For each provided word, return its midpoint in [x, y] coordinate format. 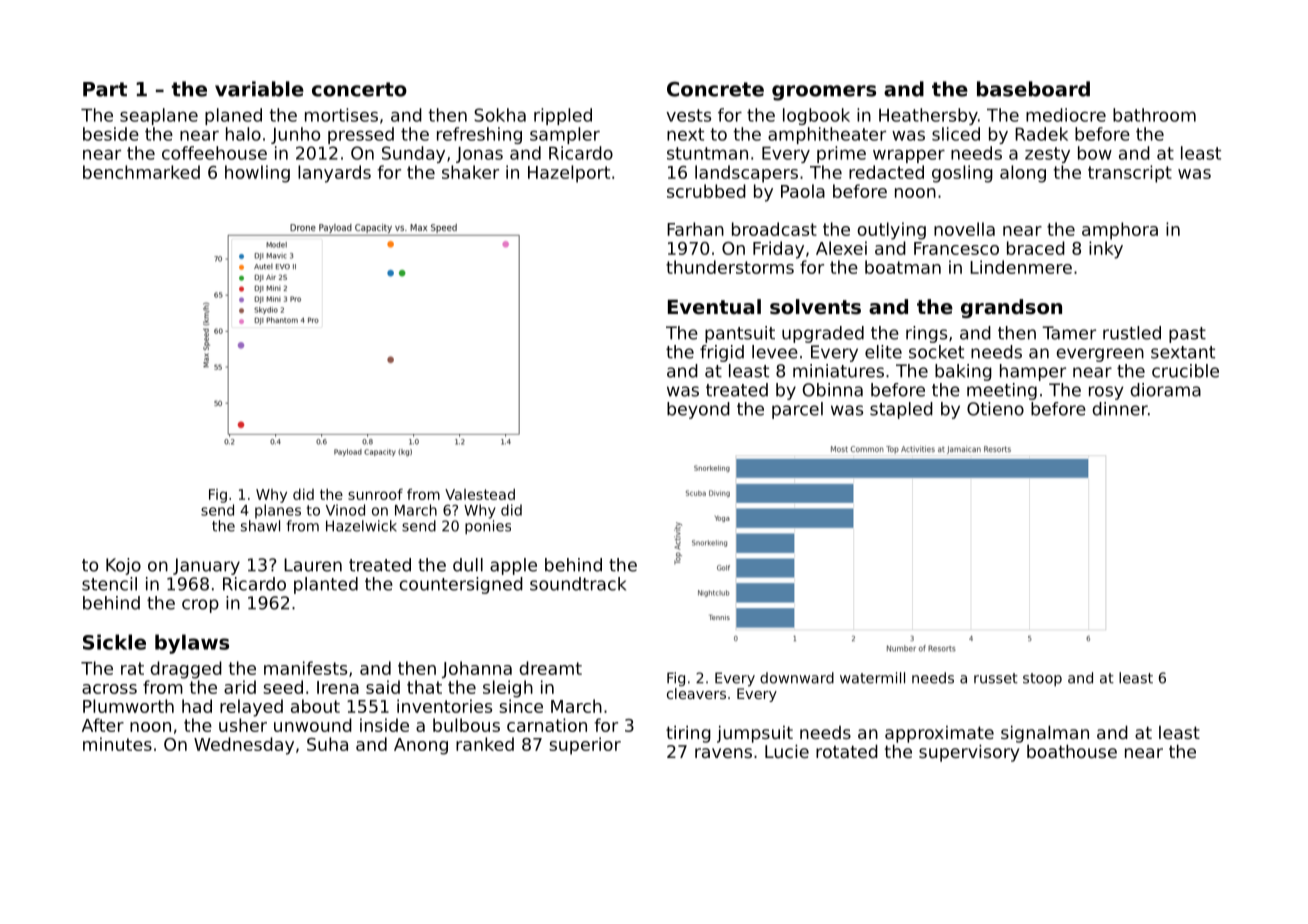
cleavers [696, 693]
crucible [1185, 371]
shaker [470, 172]
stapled [901, 410]
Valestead [480, 494]
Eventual [714, 307]
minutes [117, 744]
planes [278, 511]
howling [257, 174]
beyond [698, 410]
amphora [1120, 231]
